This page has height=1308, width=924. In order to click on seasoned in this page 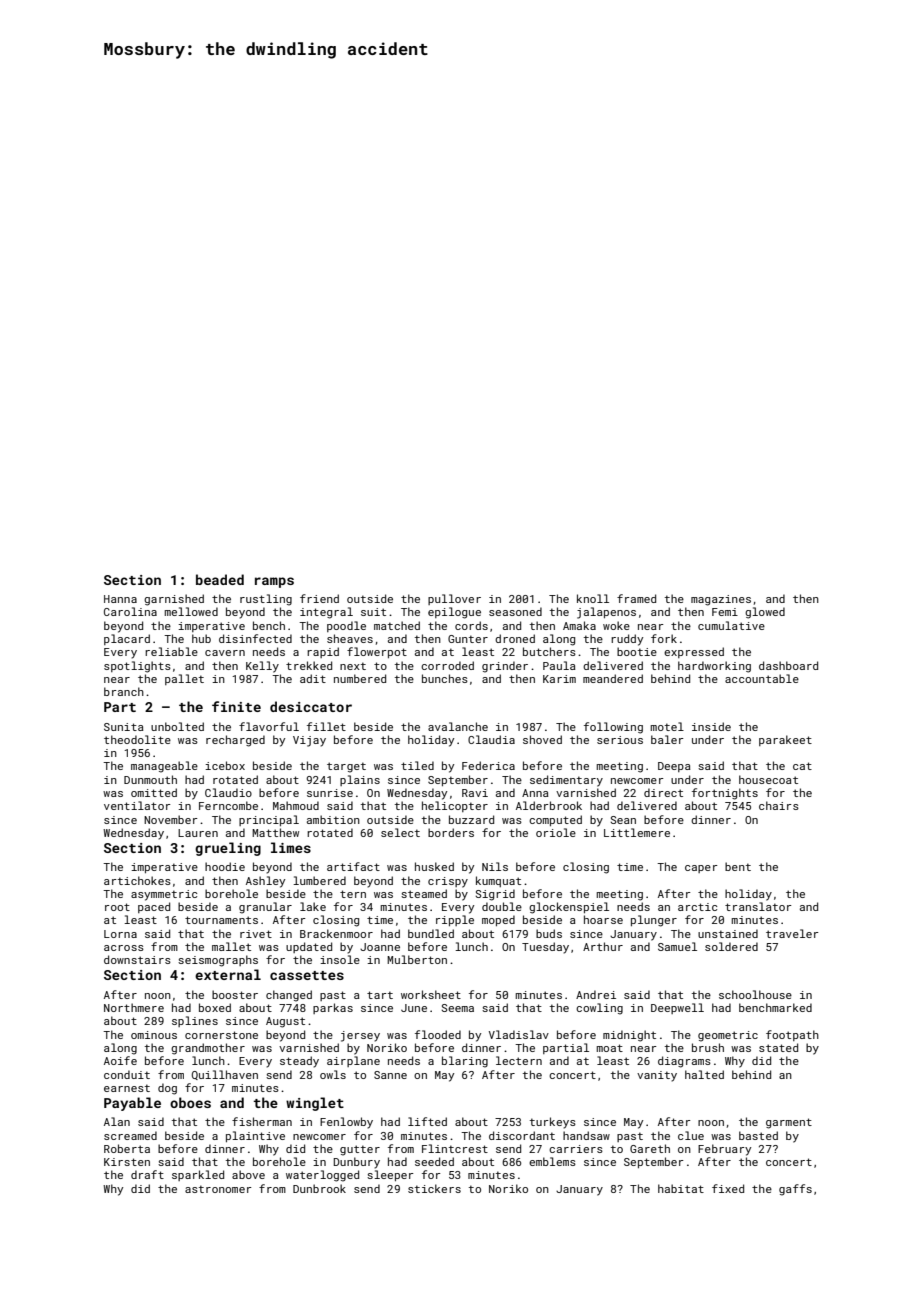, I will do `click(515, 611)`.
